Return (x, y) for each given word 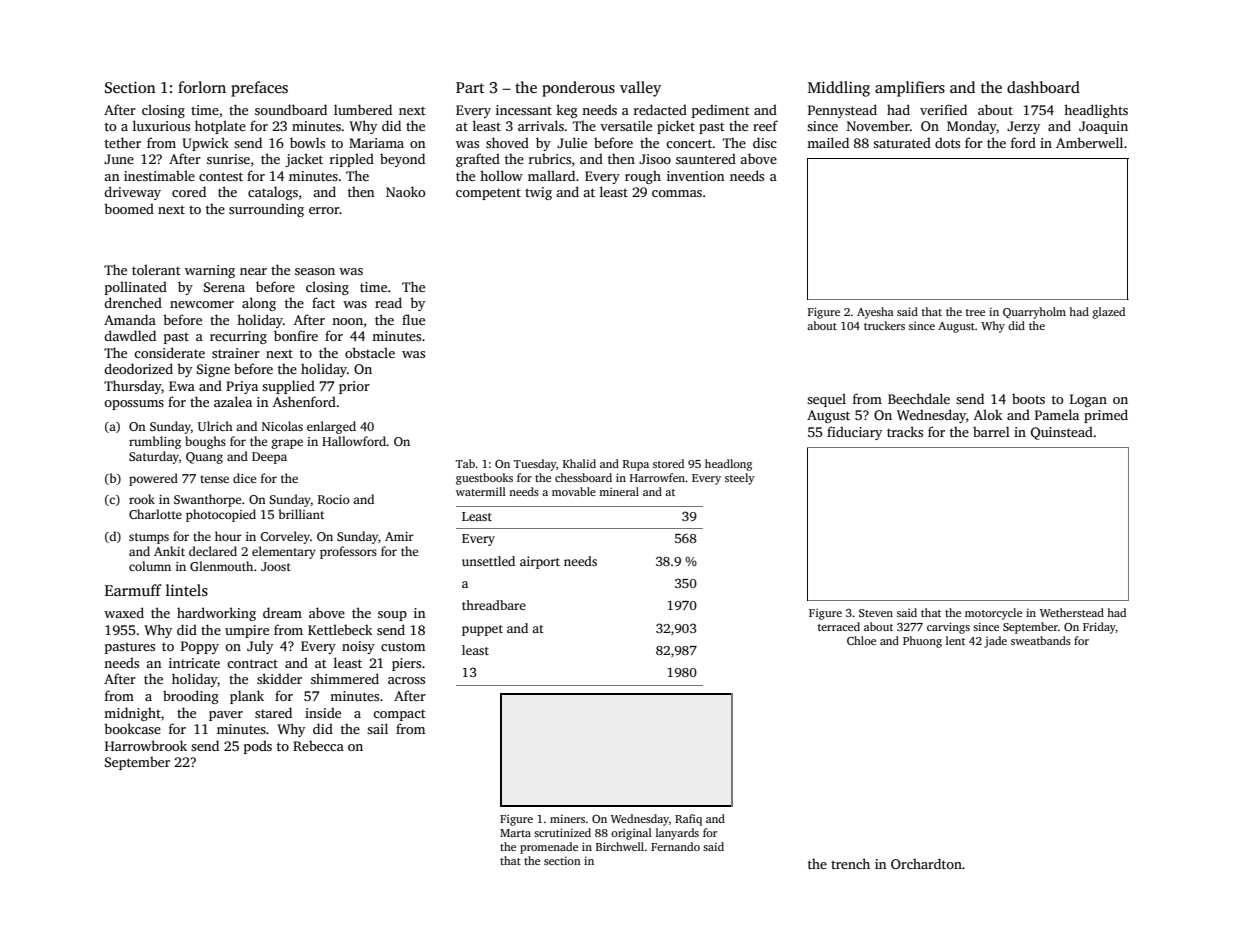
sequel (826, 400)
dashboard (1043, 87)
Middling (839, 89)
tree (975, 312)
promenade (549, 848)
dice (244, 478)
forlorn (202, 87)
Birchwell (620, 846)
